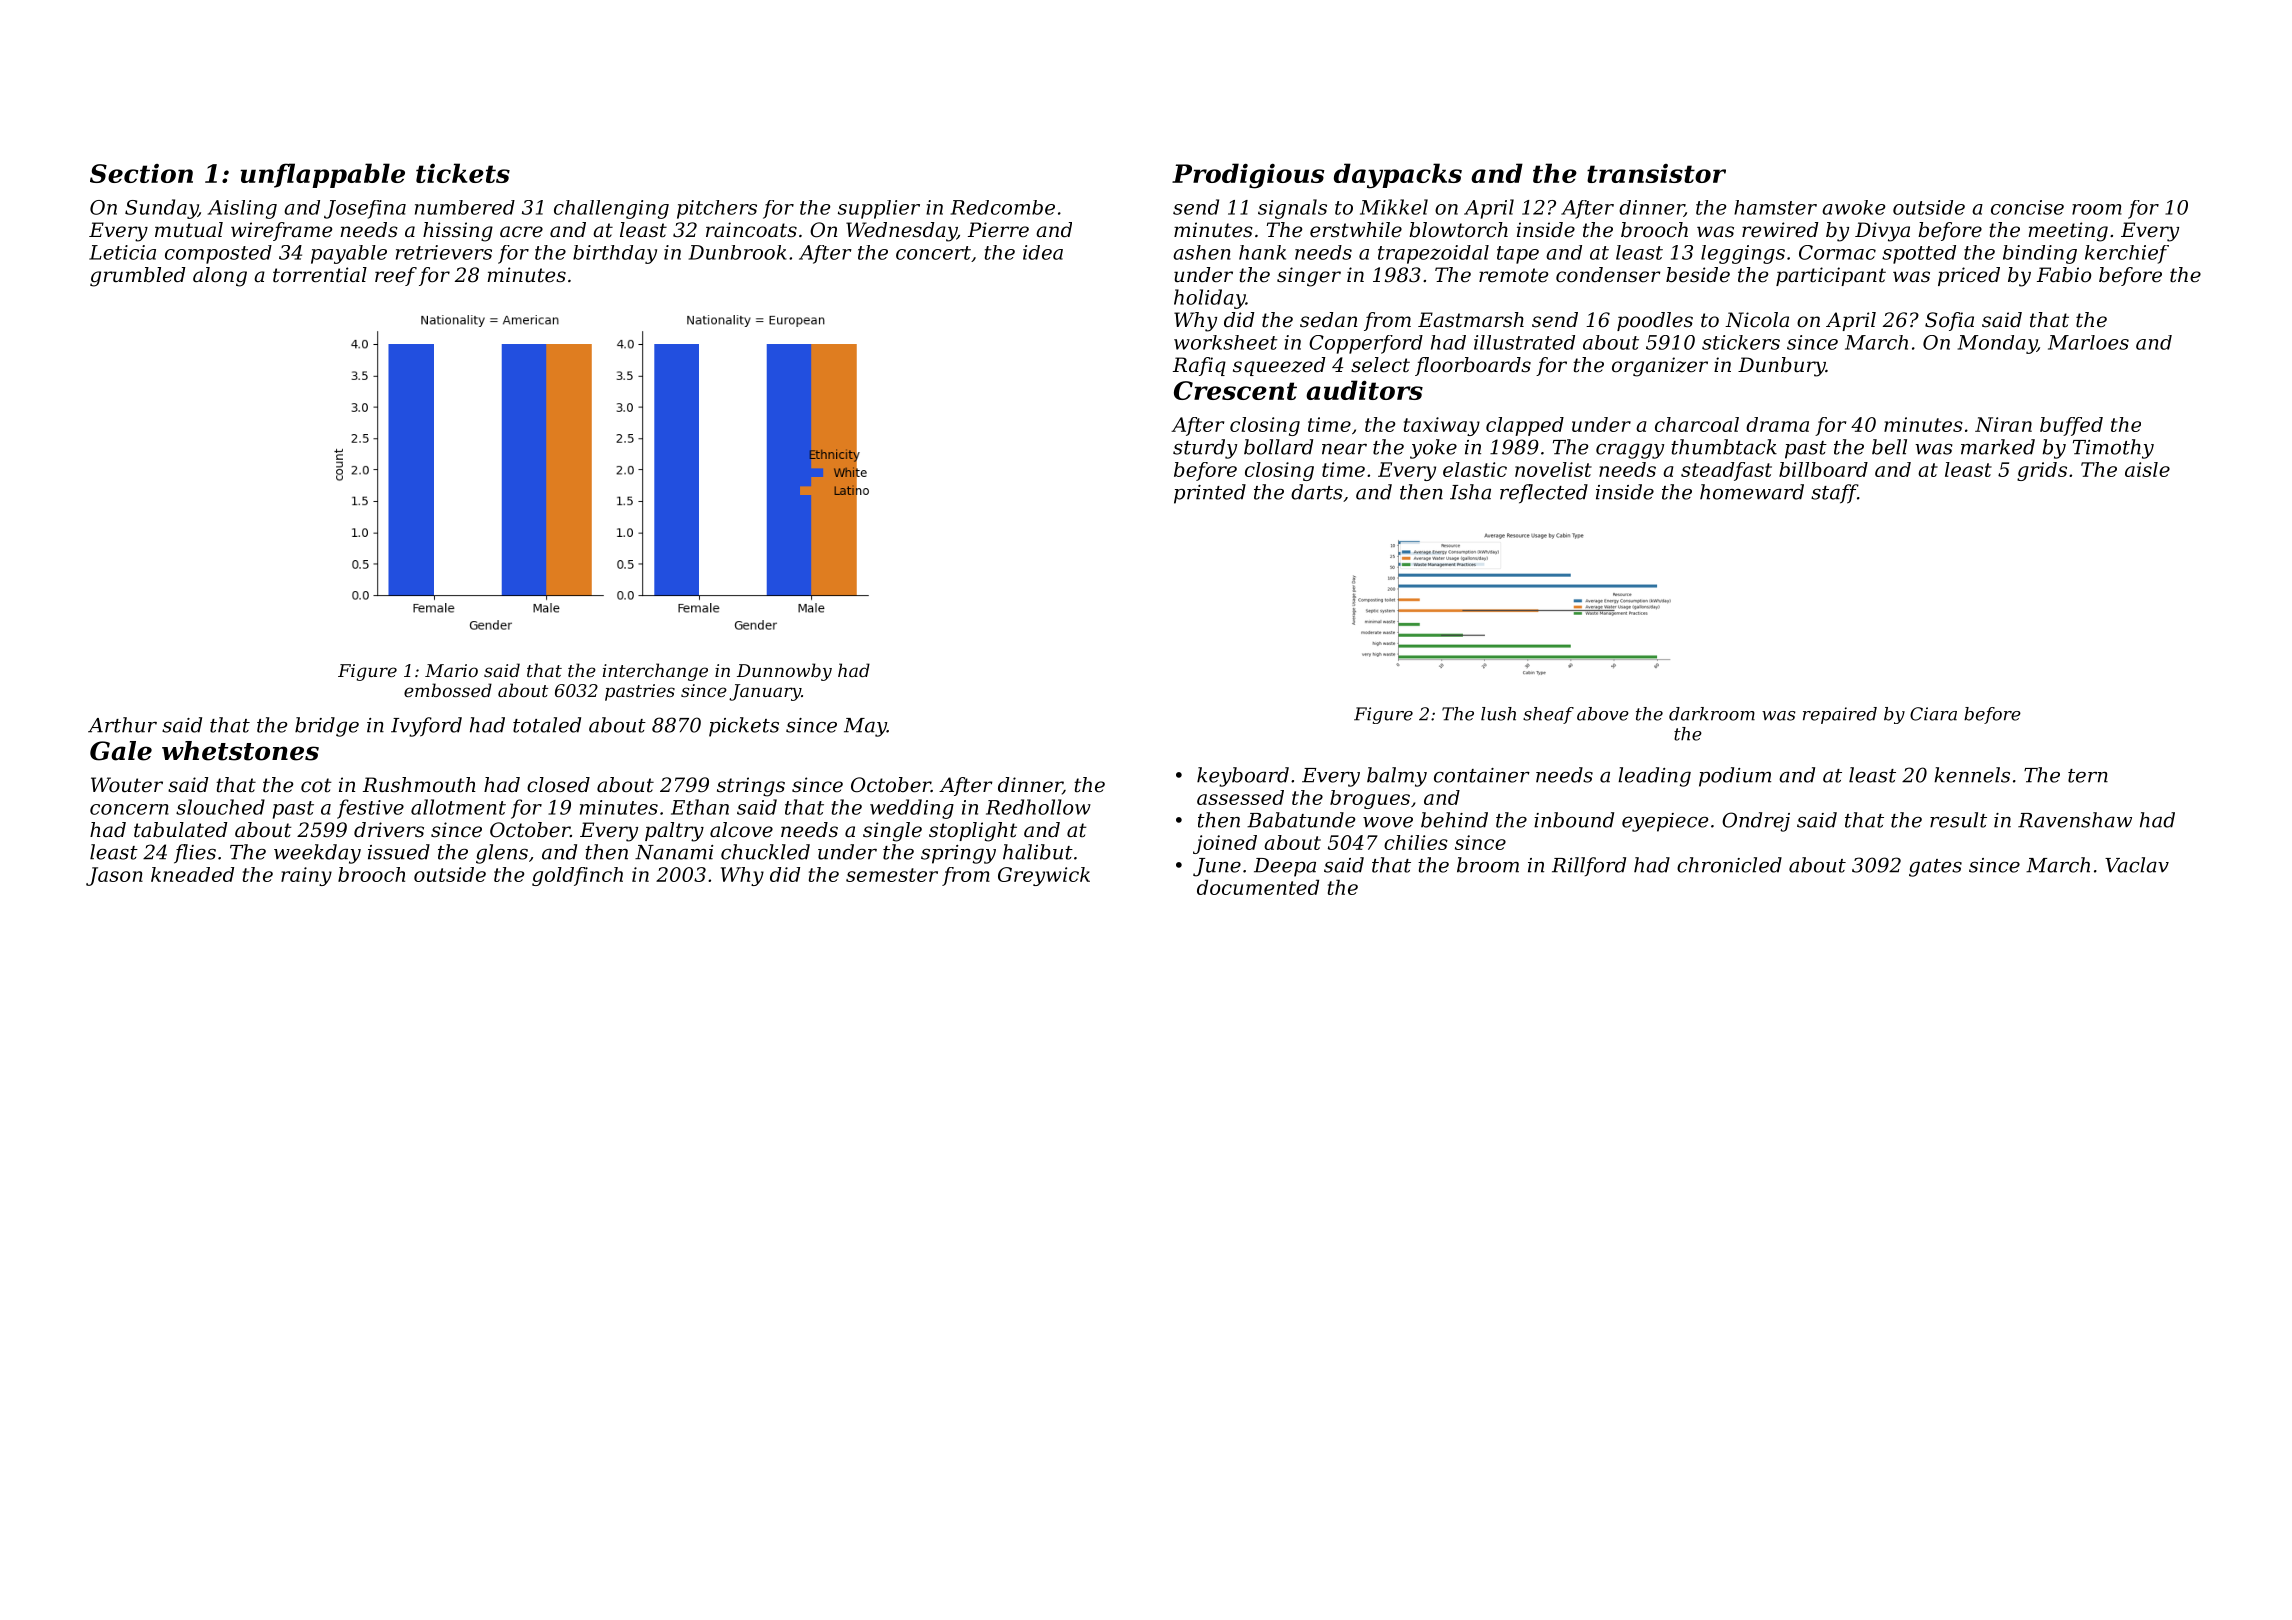 This screenshot has height=1620, width=2292. What do you see at coordinates (1498, 714) in the screenshot?
I see `lush` at bounding box center [1498, 714].
